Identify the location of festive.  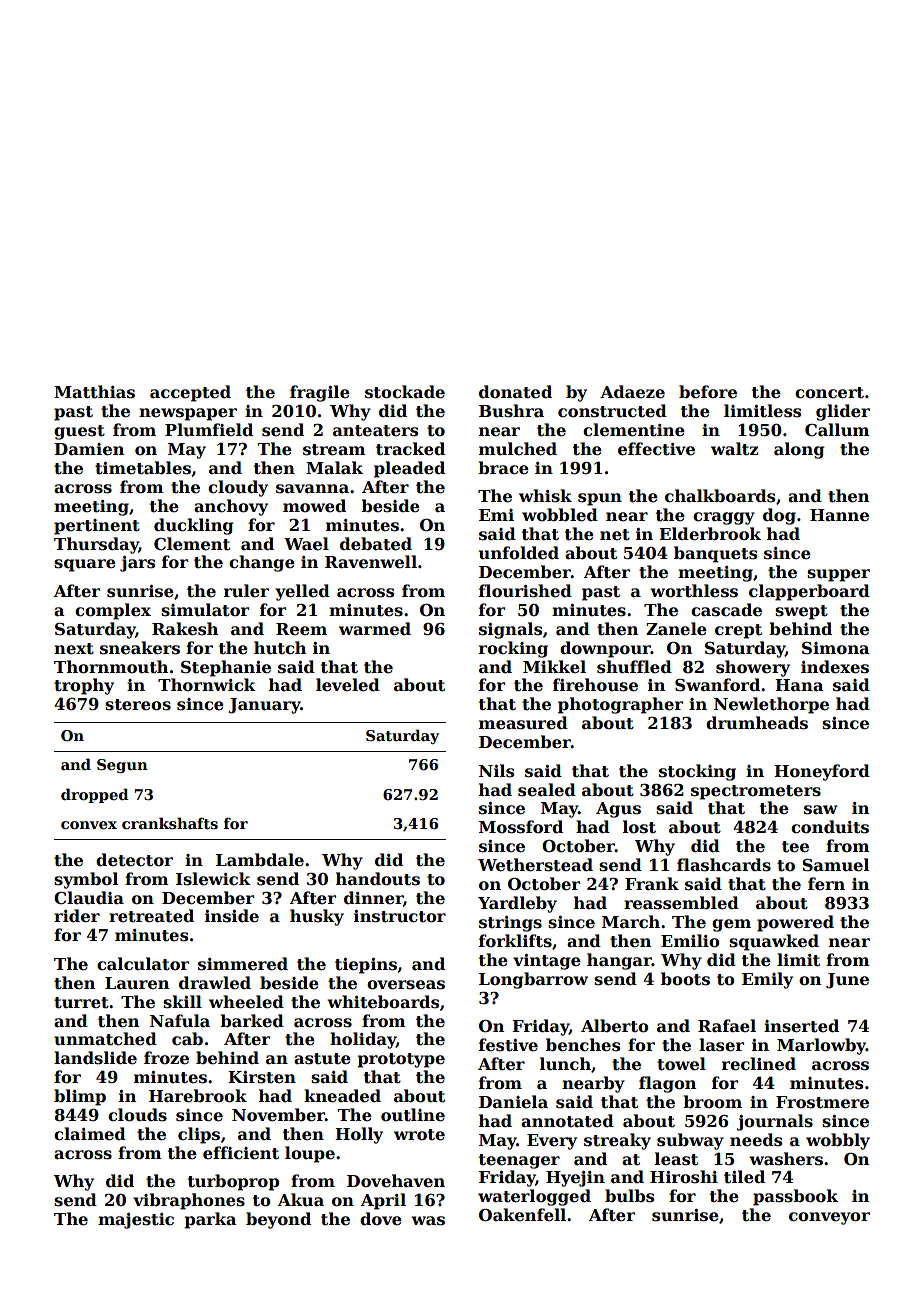
(508, 1045).
